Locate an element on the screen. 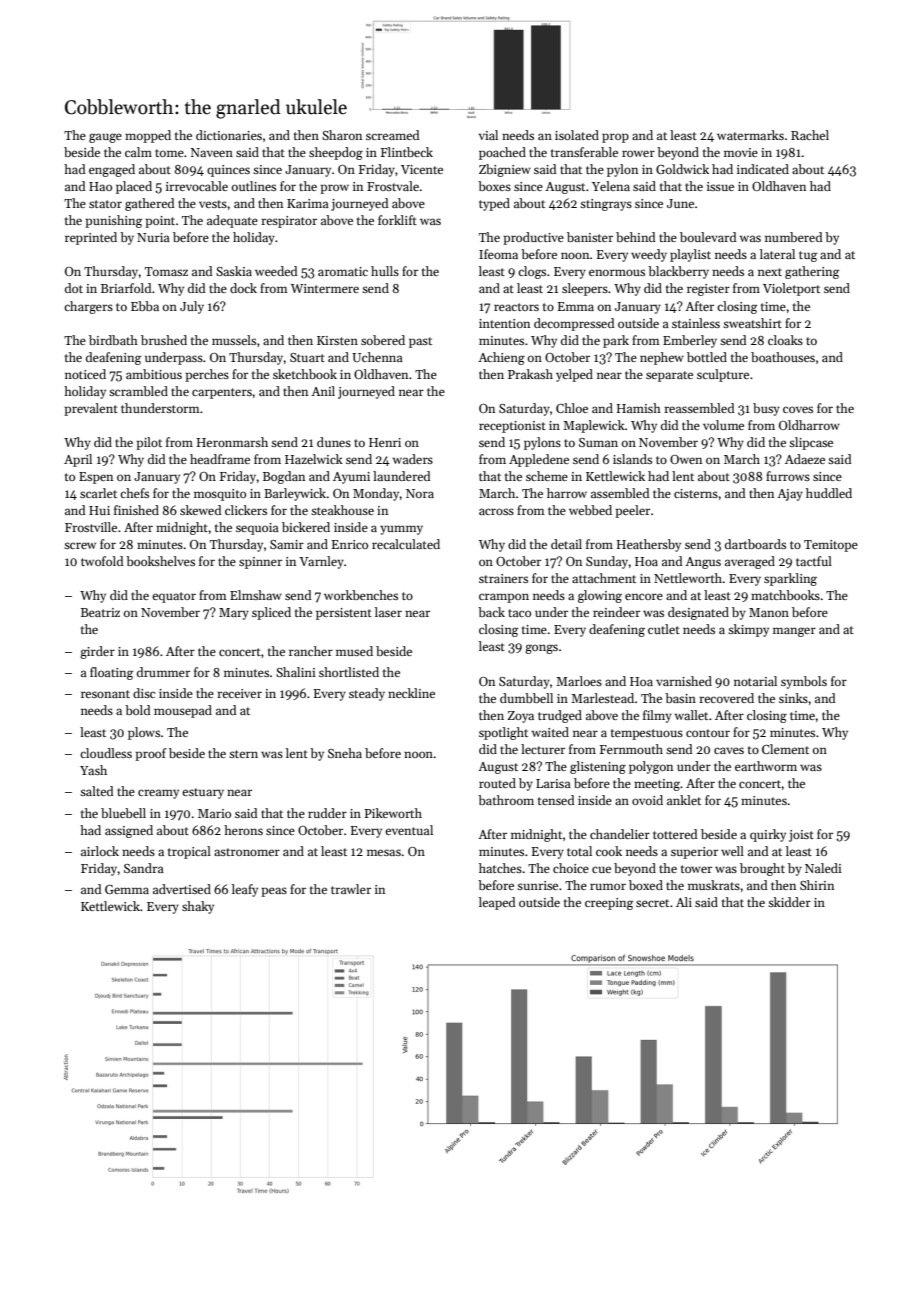 This screenshot has height=1308, width=924. trawler is located at coordinates (351, 889).
